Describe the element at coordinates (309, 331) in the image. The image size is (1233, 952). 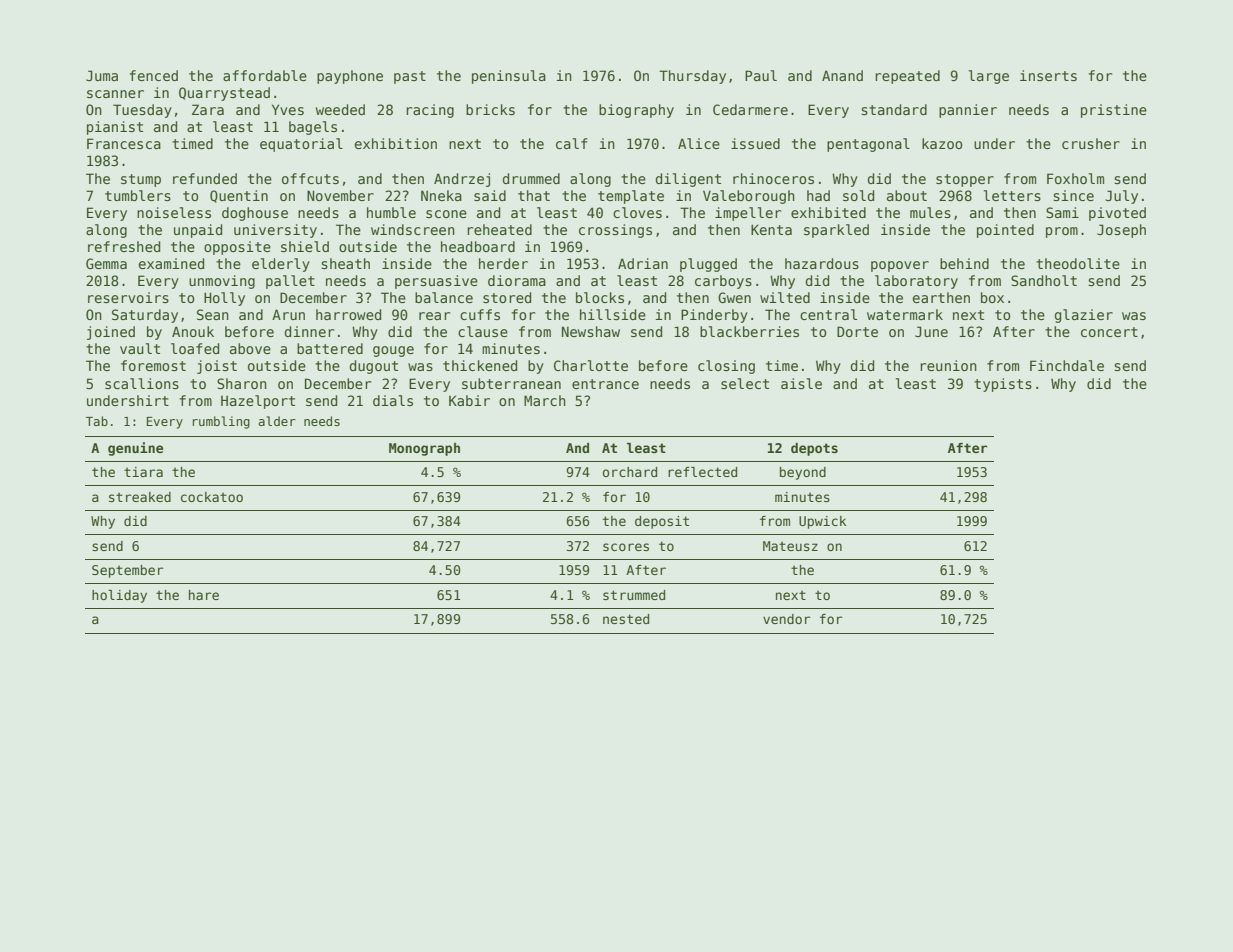
I see `dinner` at that location.
